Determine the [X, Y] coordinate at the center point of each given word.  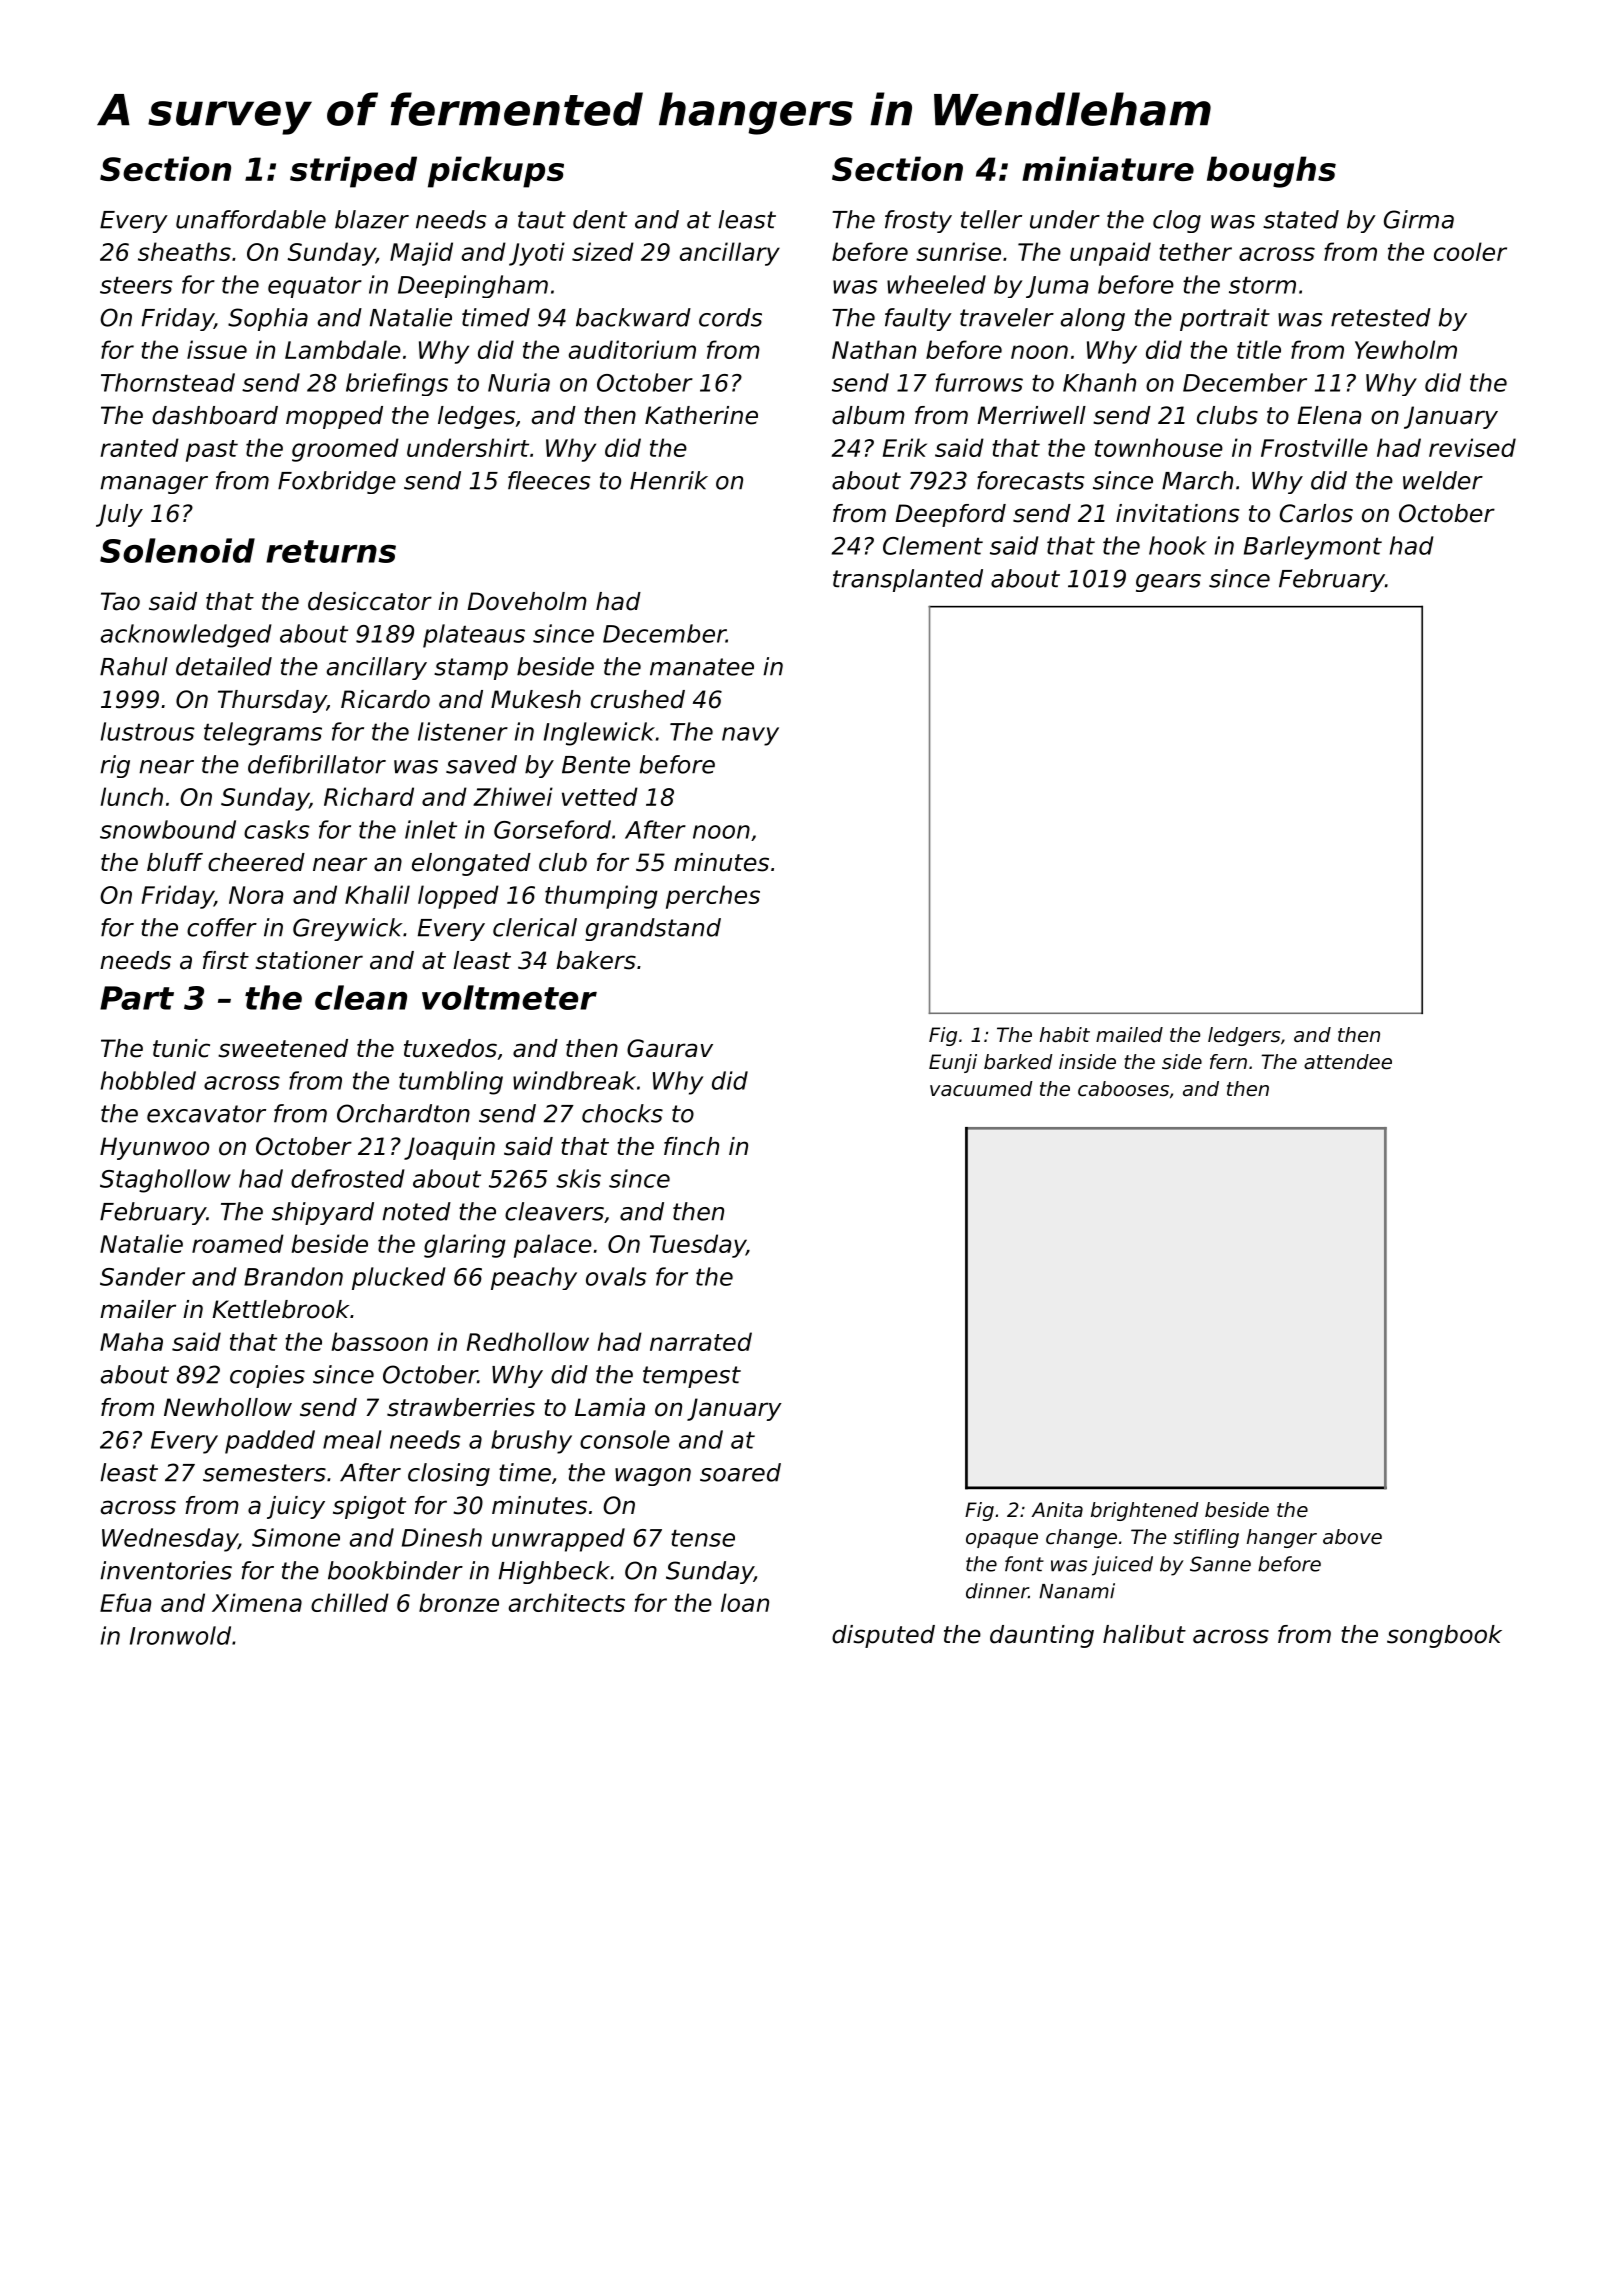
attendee [1348, 1062]
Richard [369, 796]
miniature [1108, 168]
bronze [459, 1602]
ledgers [1244, 1036]
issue [217, 349]
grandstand [653, 929]
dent [600, 219]
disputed [883, 1636]
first [226, 960]
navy [750, 736]
